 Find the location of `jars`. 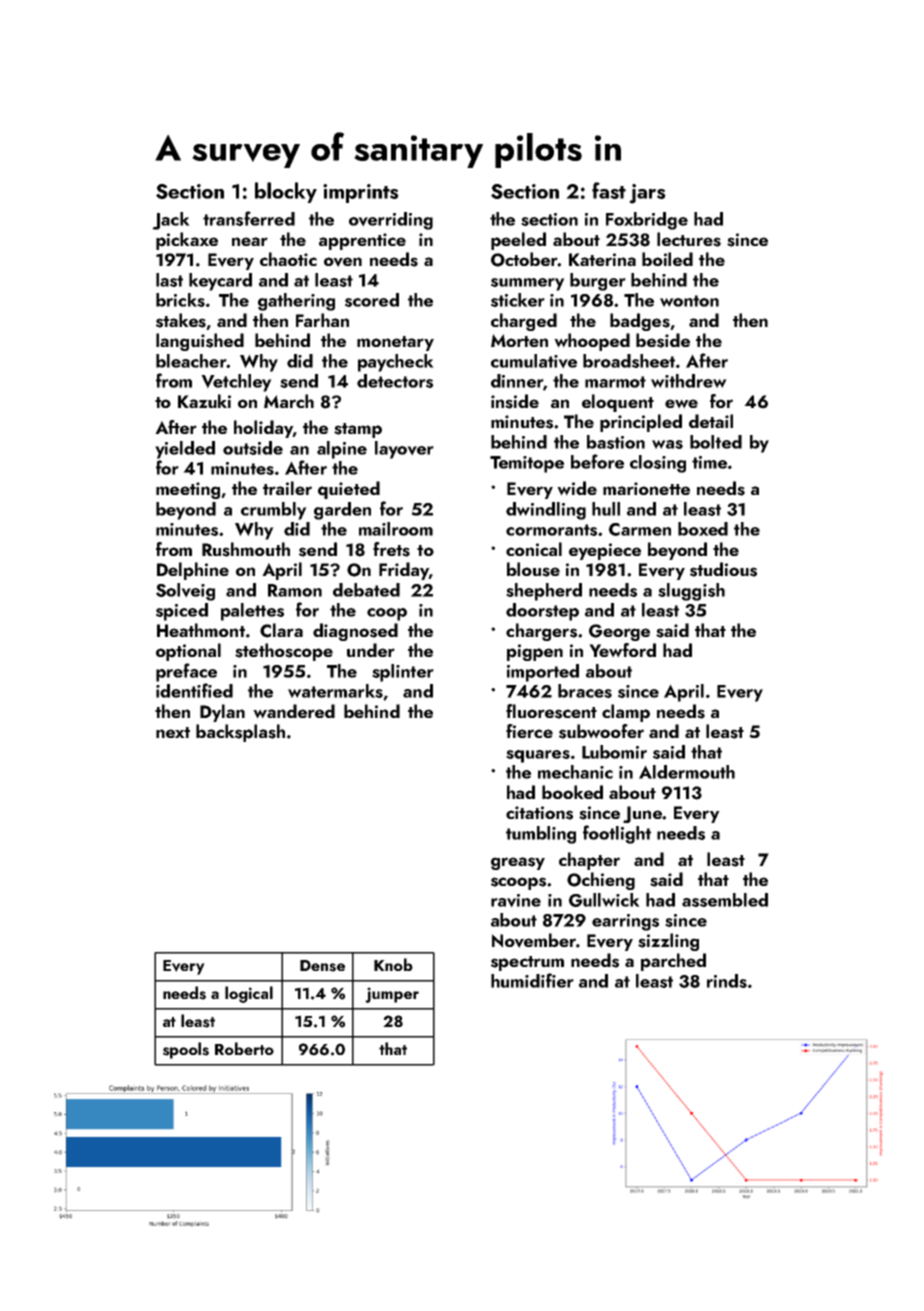

jars is located at coordinates (647, 194).
